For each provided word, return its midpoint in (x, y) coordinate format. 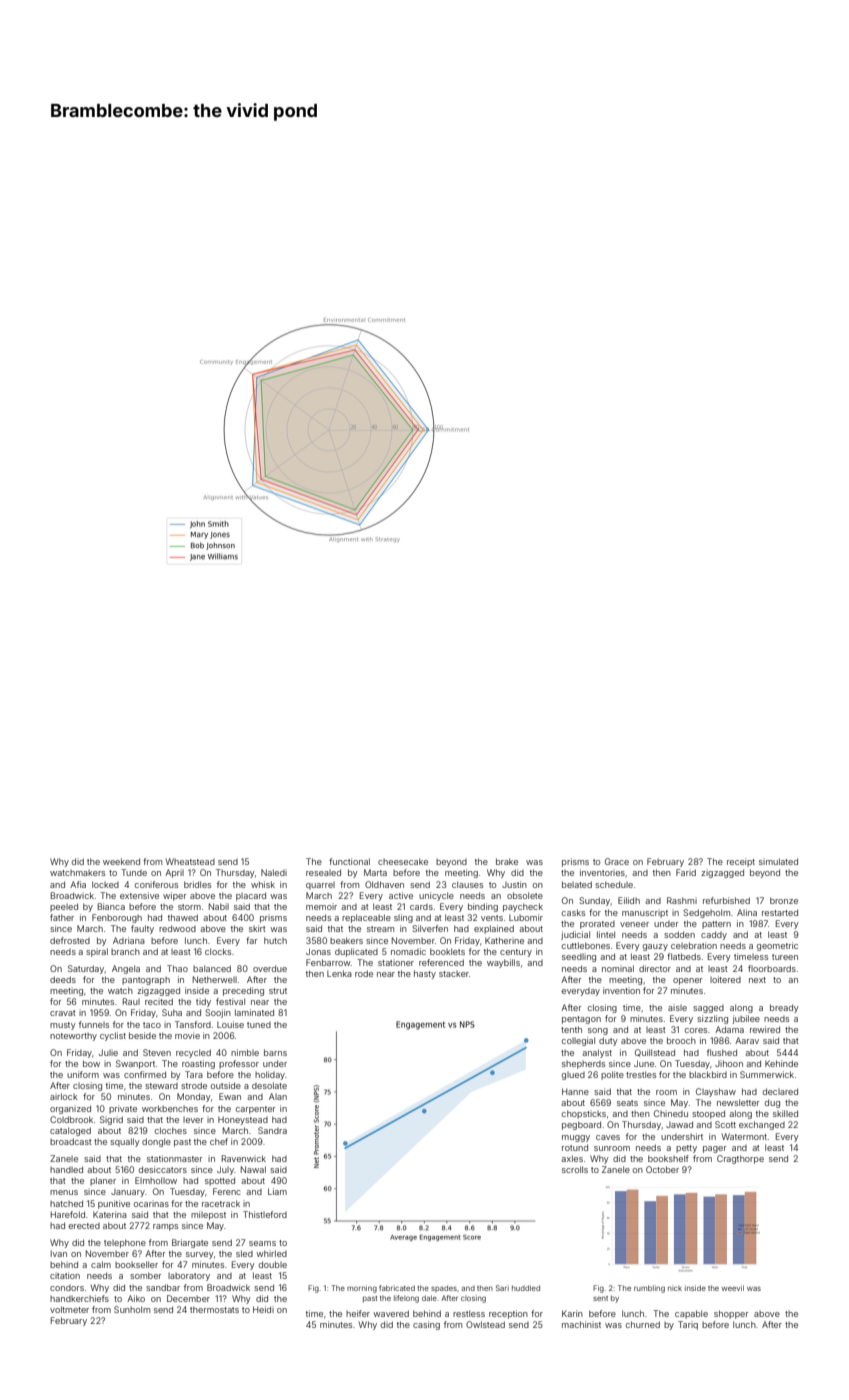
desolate (269, 1085)
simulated (778, 861)
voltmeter (69, 1309)
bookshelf (668, 1158)
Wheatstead (190, 861)
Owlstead (485, 1324)
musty (63, 1026)
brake (507, 861)
